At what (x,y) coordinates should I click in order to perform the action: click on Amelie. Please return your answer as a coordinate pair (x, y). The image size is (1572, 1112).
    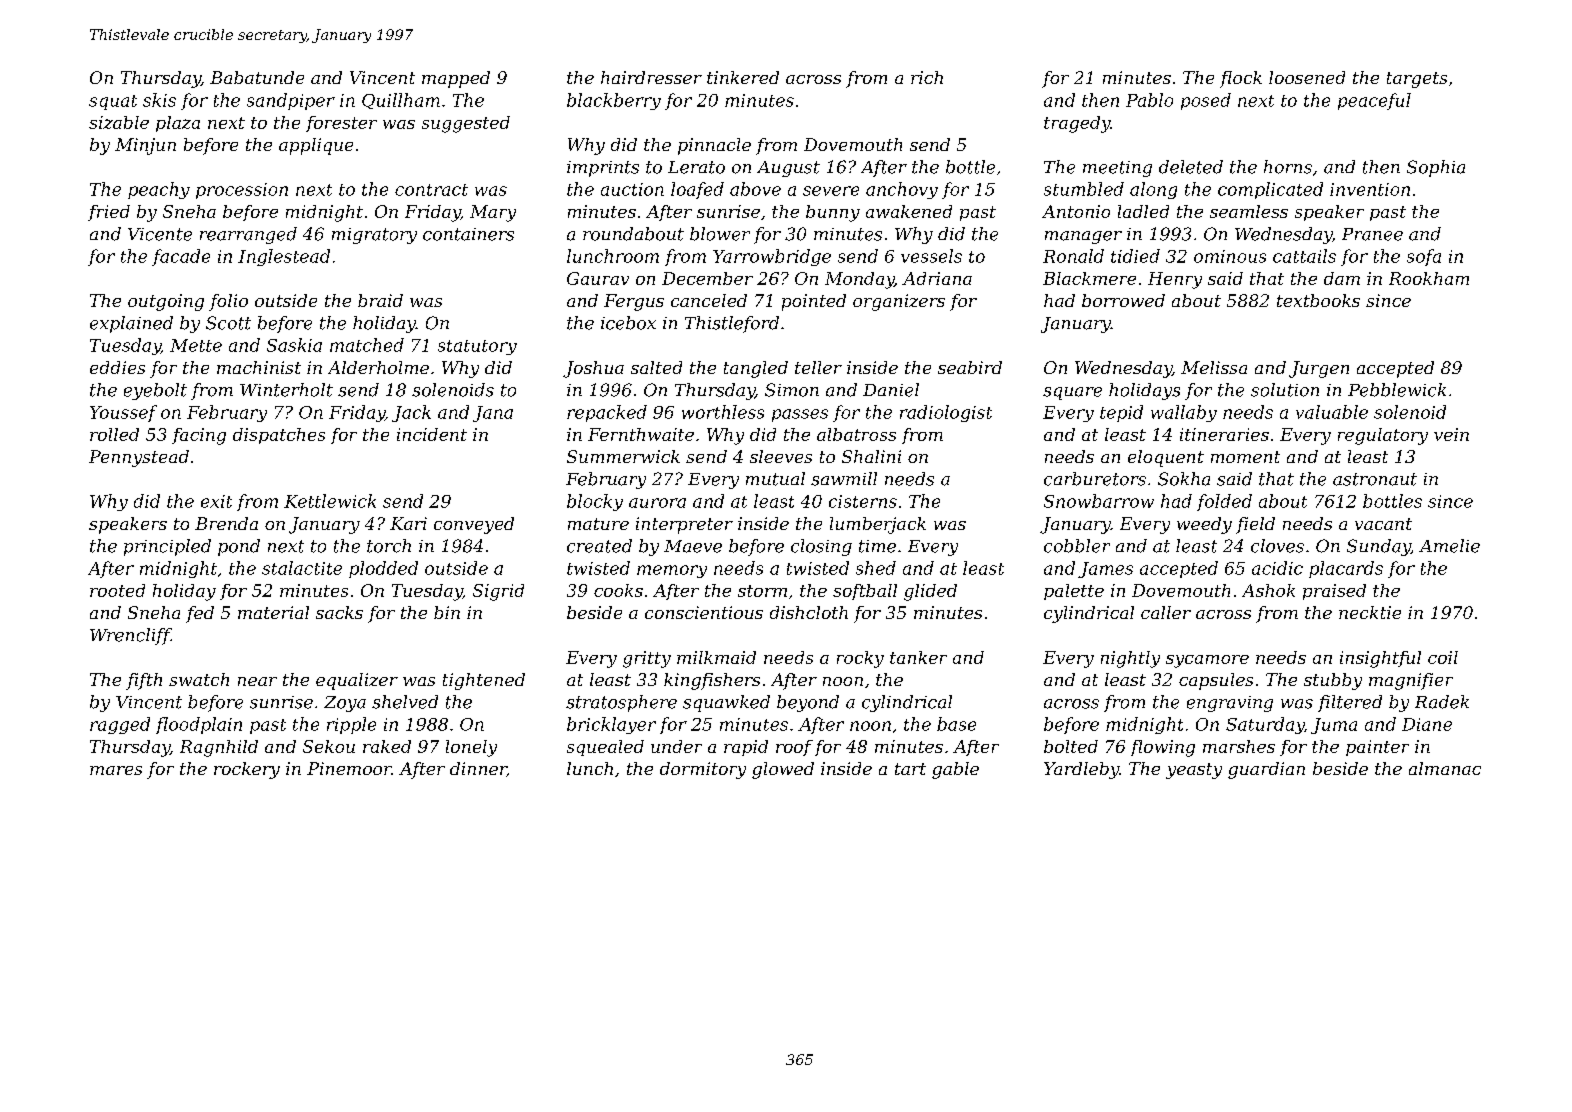
    Looking at the image, I should click on (1449, 546).
